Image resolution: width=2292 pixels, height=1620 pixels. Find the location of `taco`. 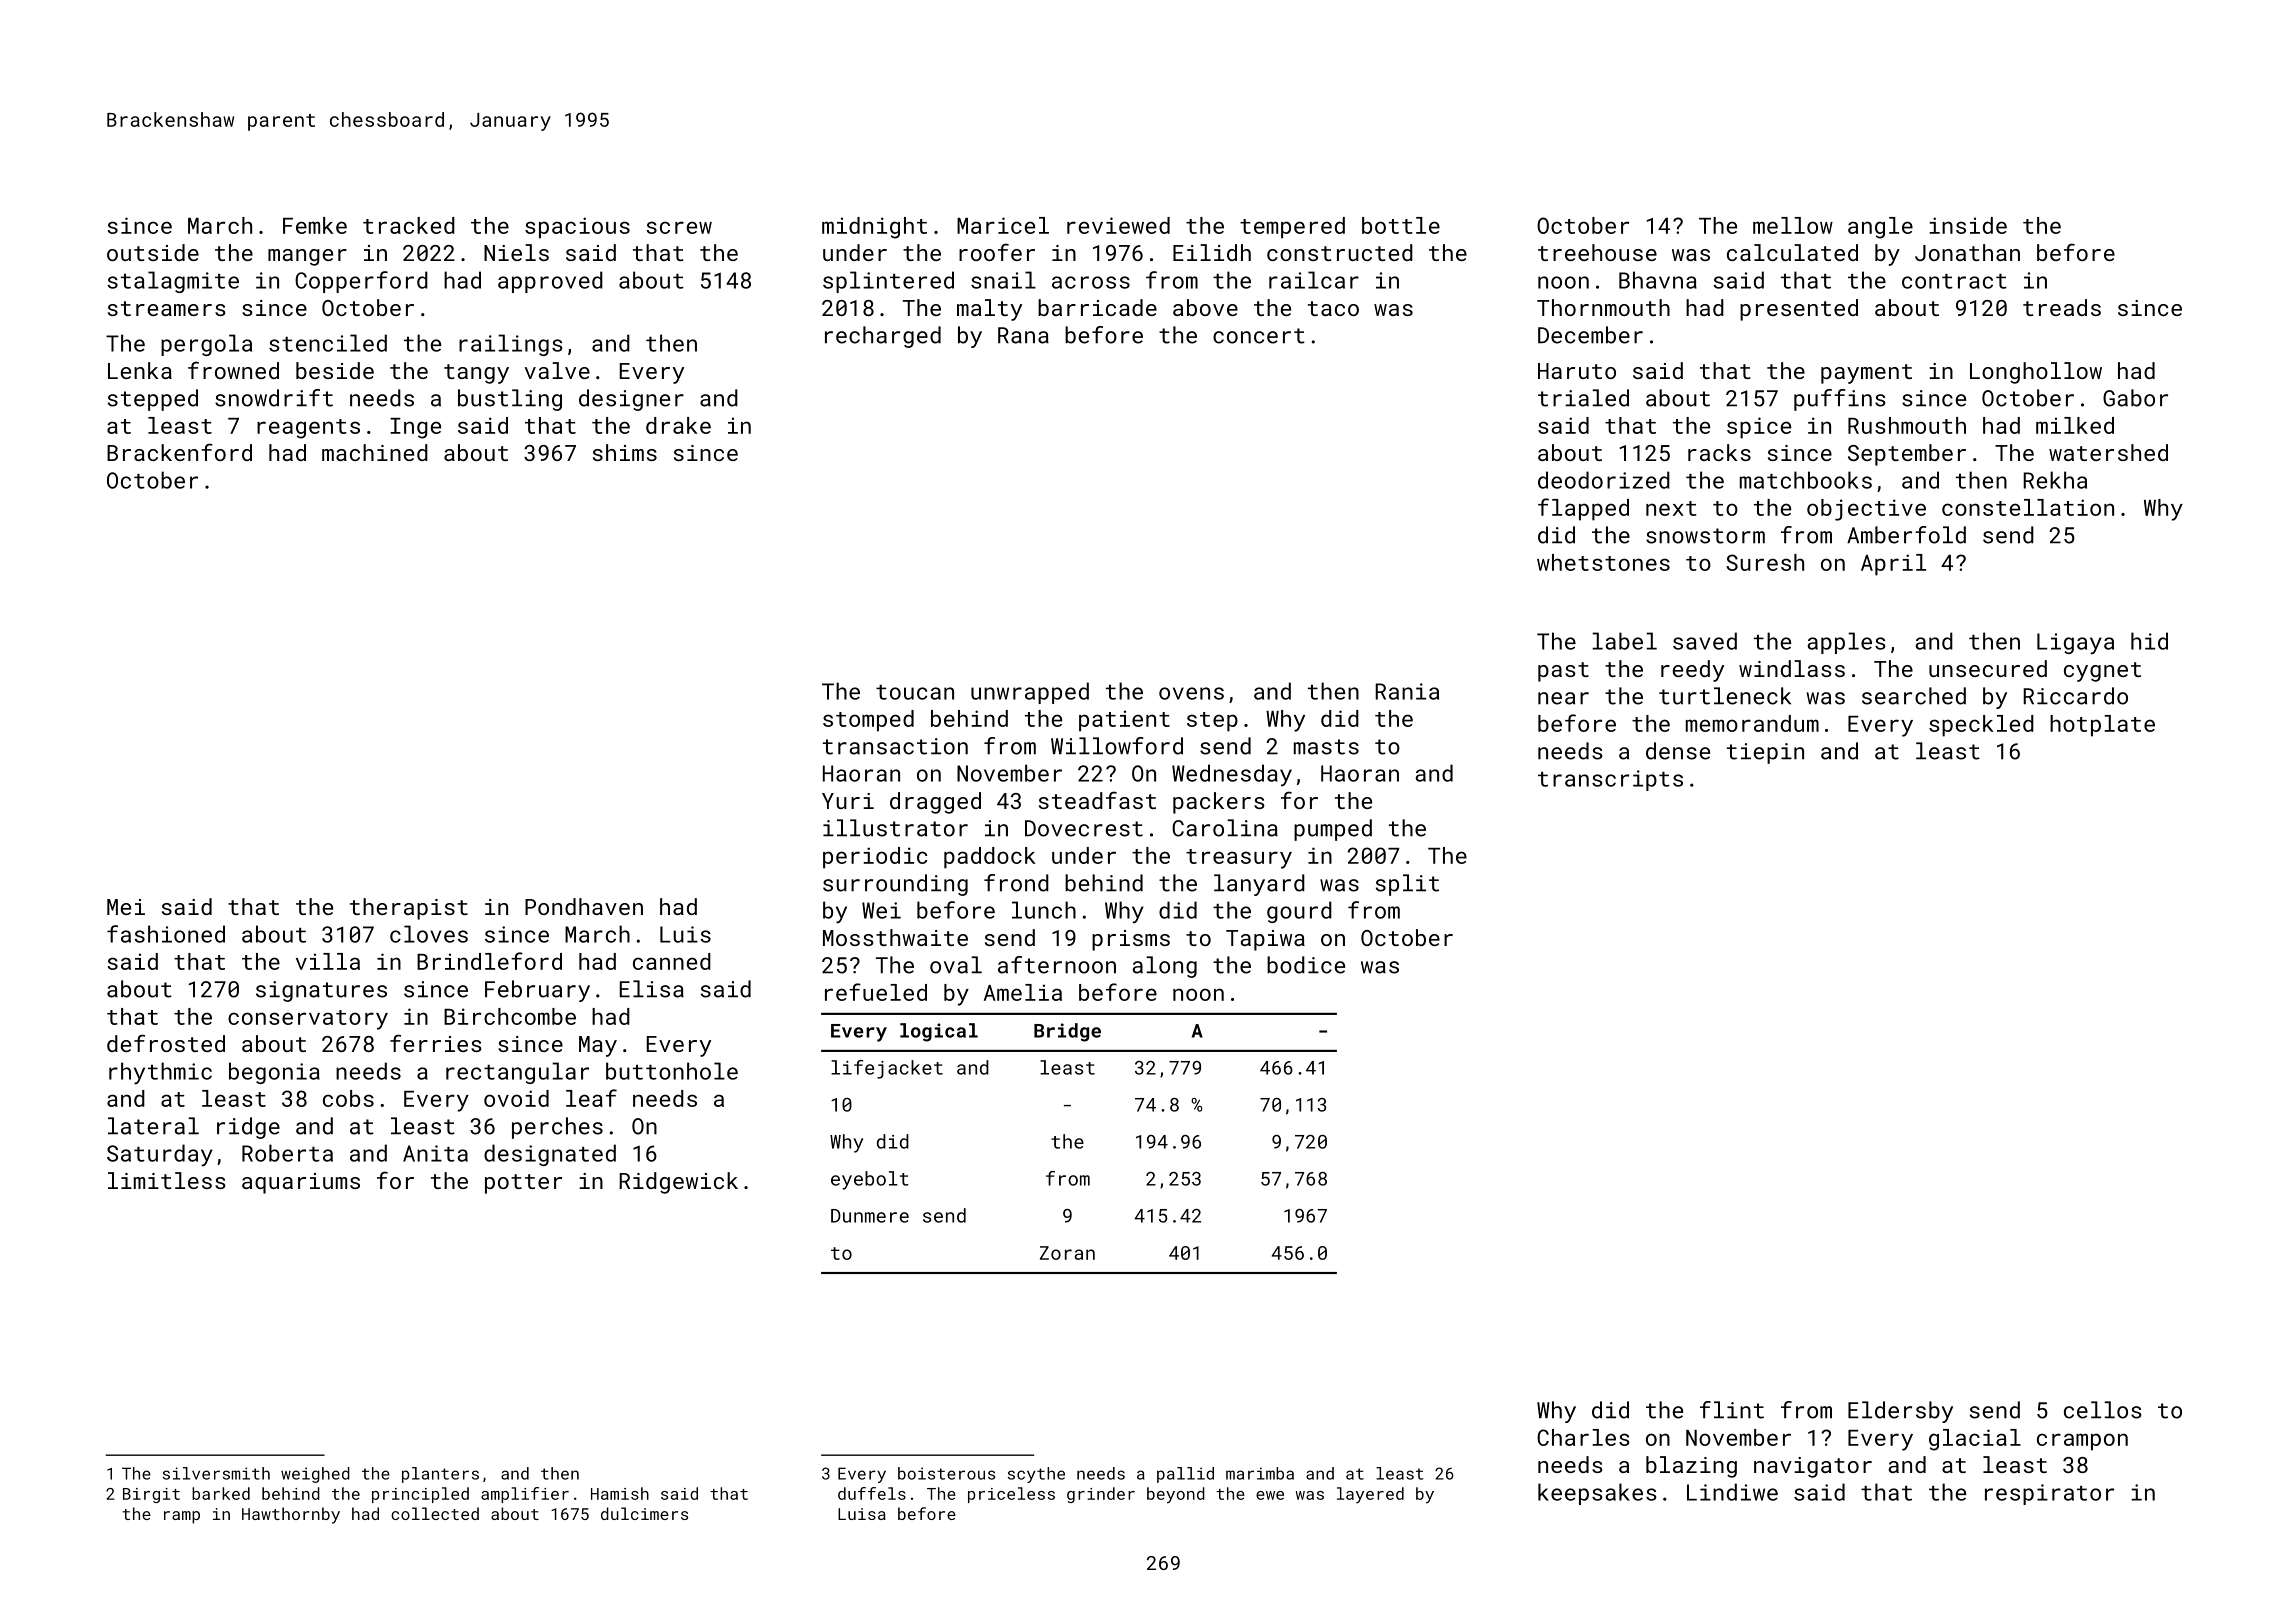

taco is located at coordinates (1333, 308).
